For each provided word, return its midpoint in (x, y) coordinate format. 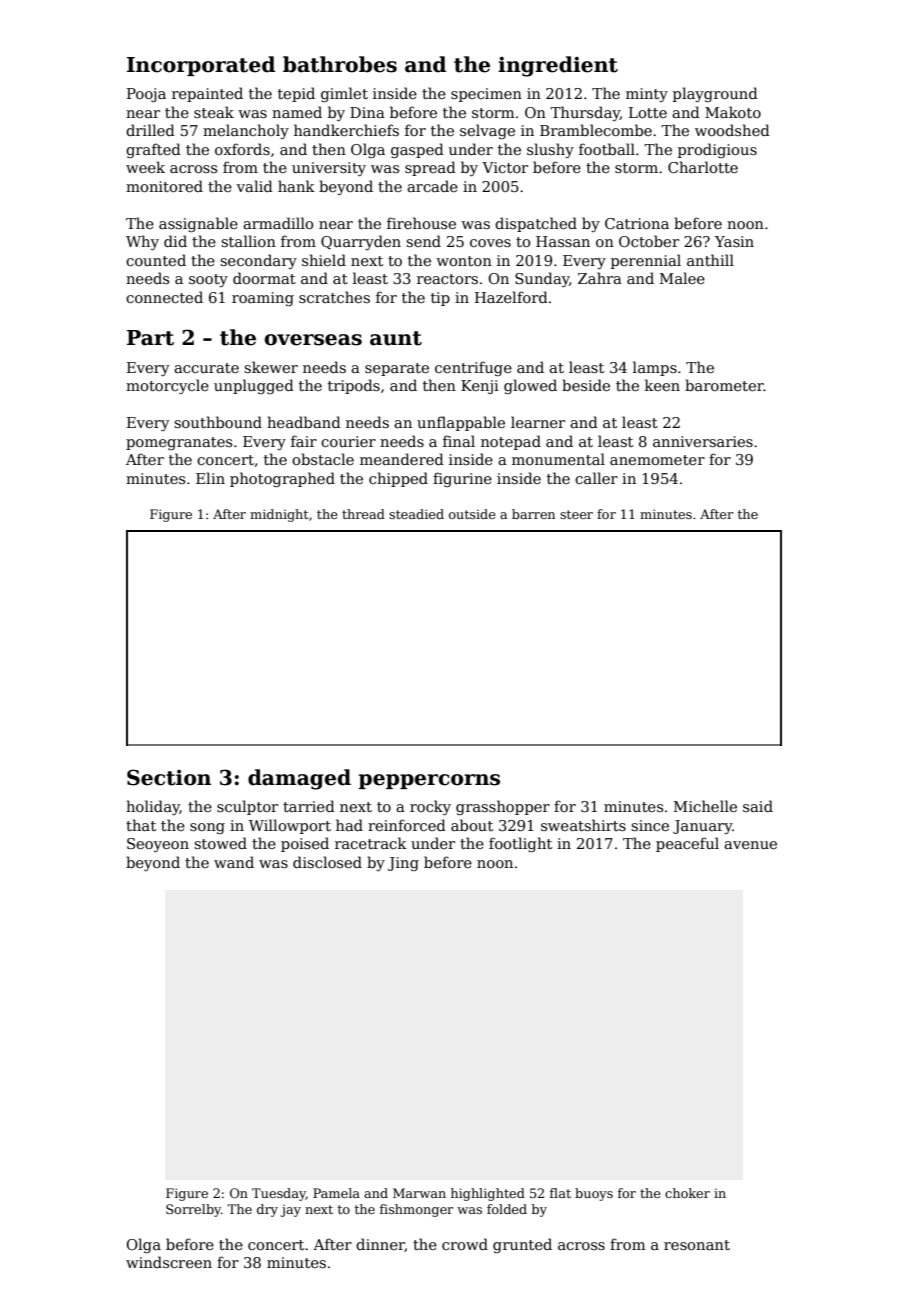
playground (715, 94)
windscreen (169, 1262)
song (207, 828)
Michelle (705, 806)
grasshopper (503, 807)
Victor (505, 167)
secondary (258, 261)
